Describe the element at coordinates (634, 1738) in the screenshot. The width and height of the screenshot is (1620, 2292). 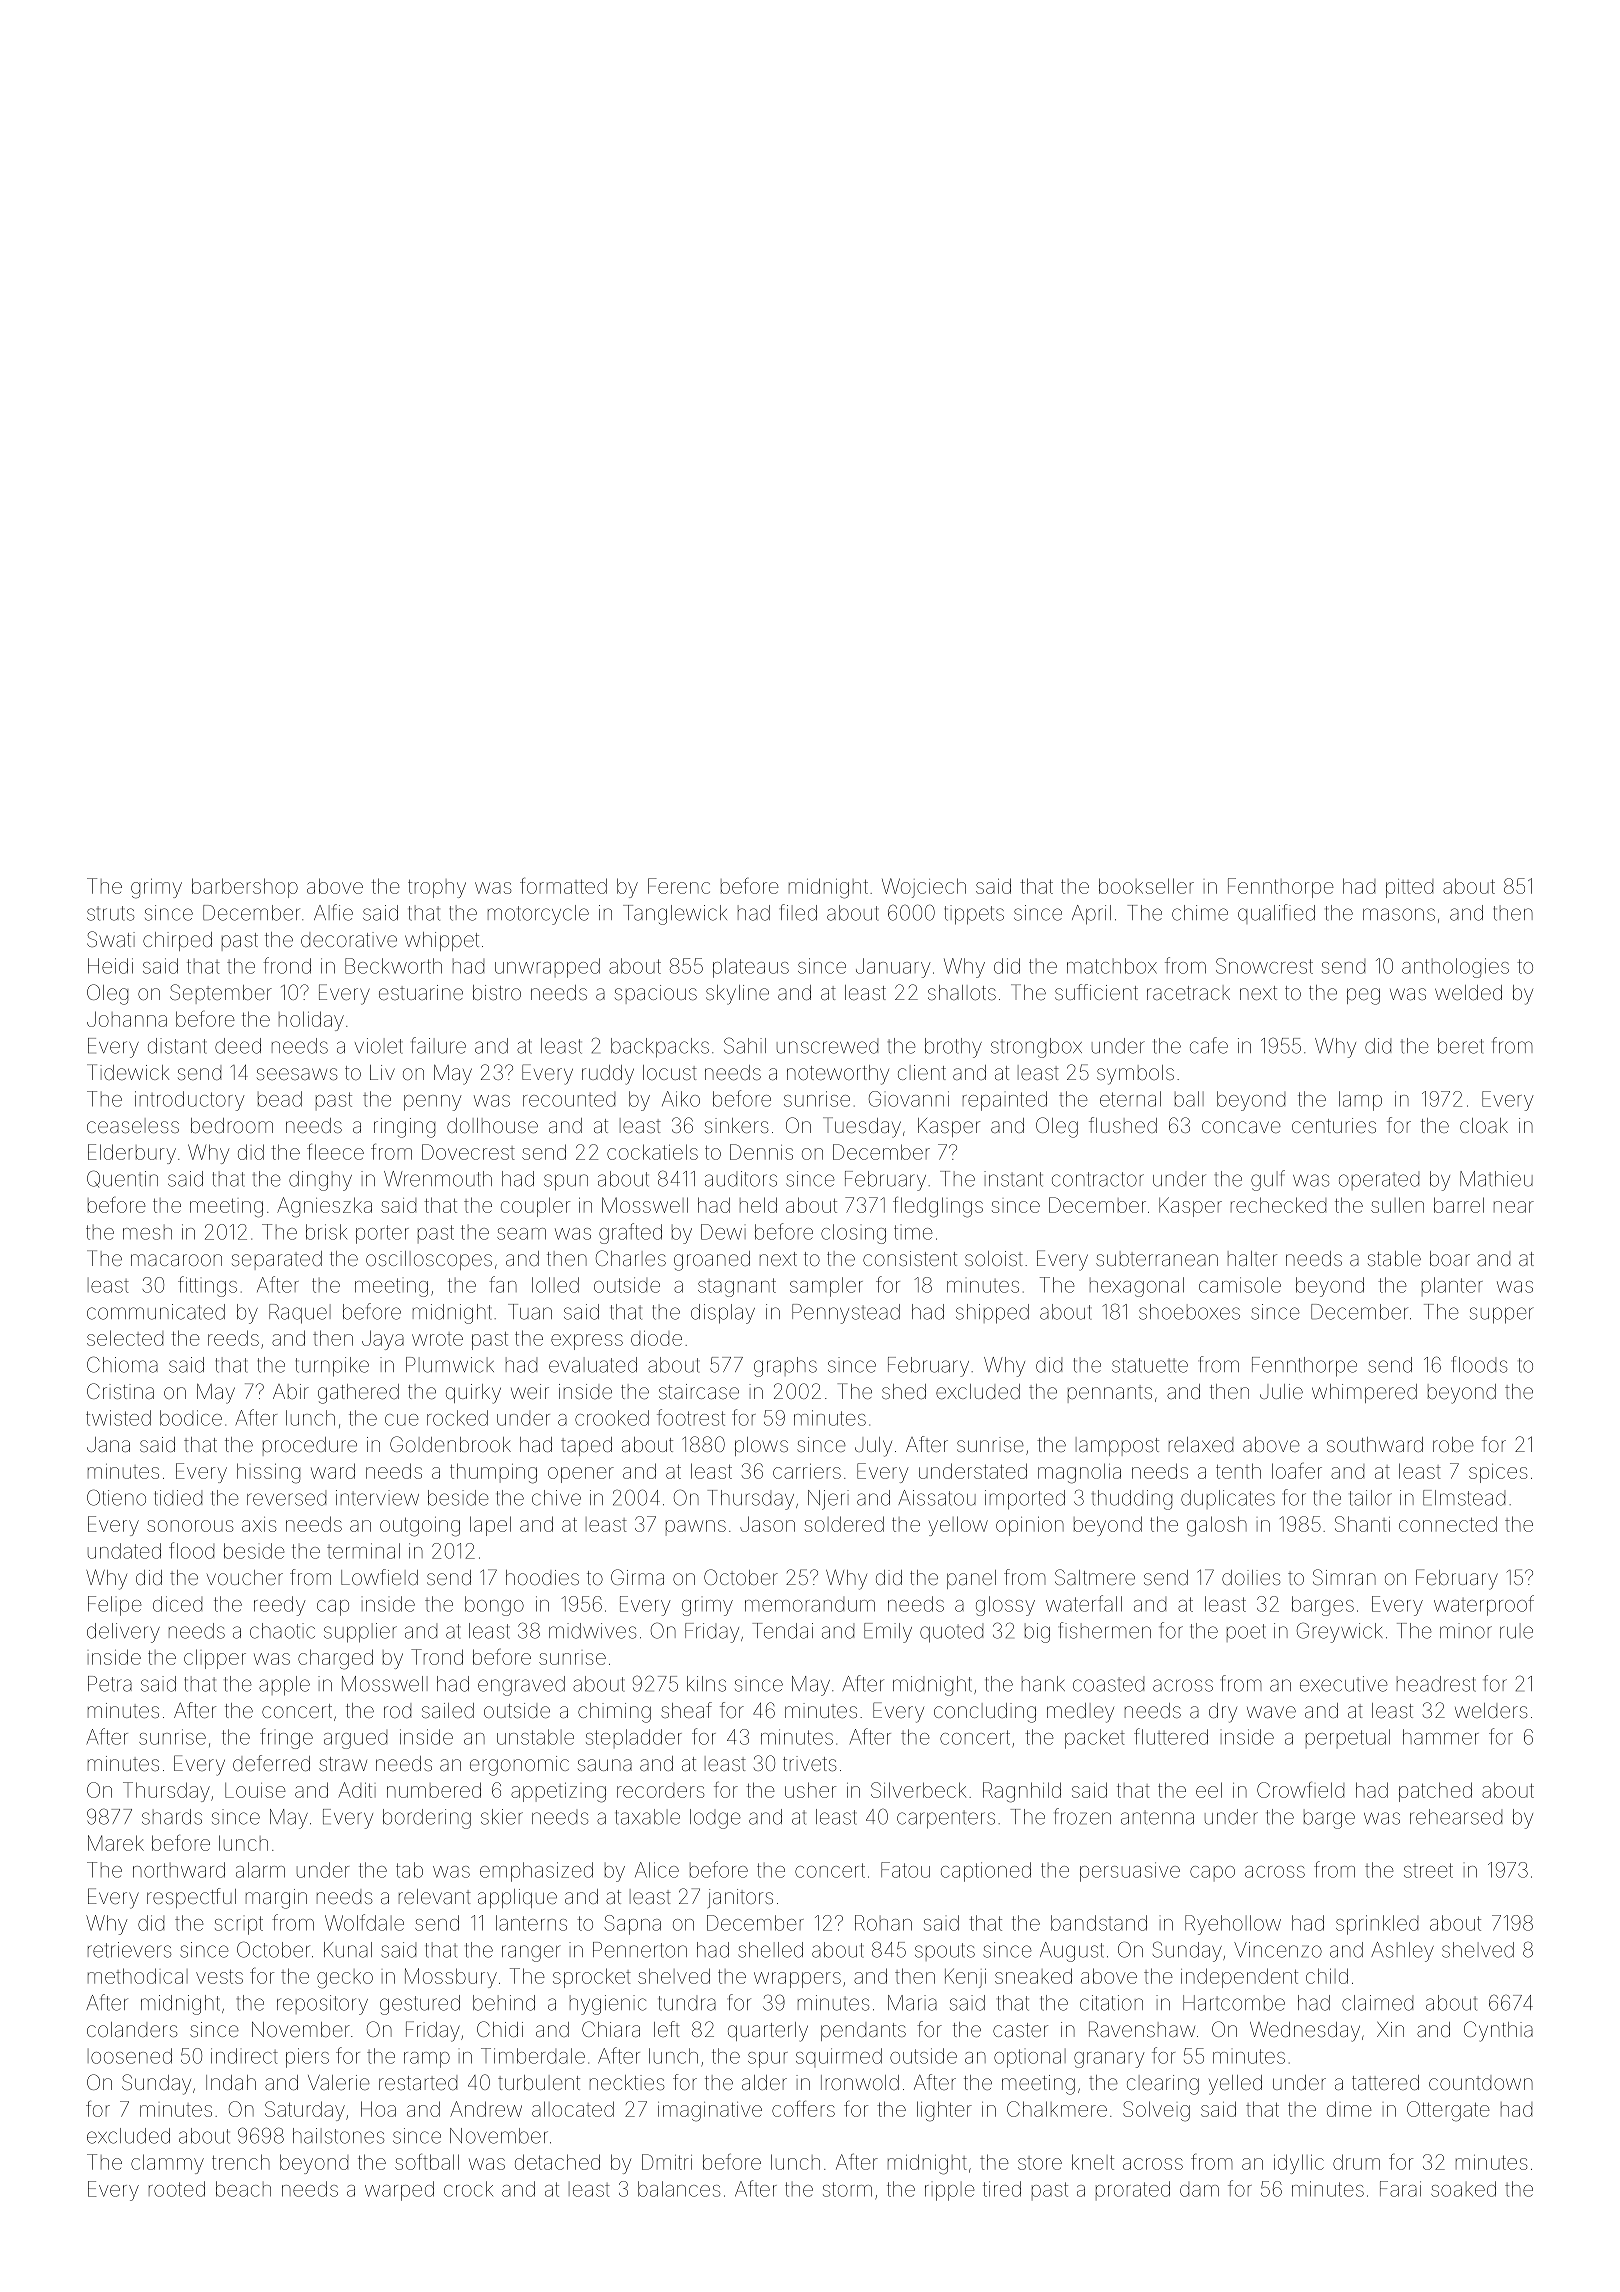
I see `stepladder` at that location.
